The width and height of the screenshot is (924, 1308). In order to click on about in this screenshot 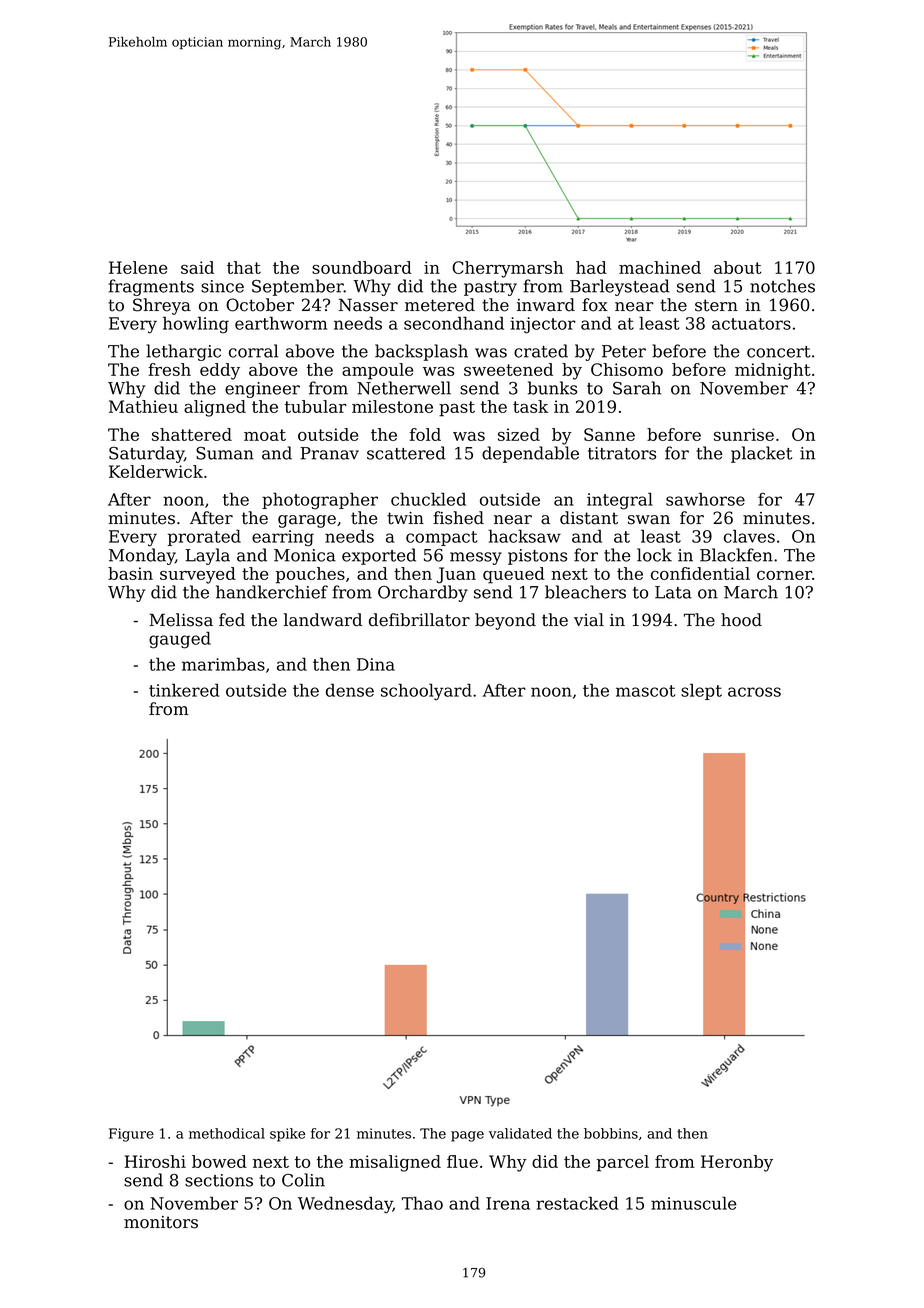, I will do `click(737, 267)`.
